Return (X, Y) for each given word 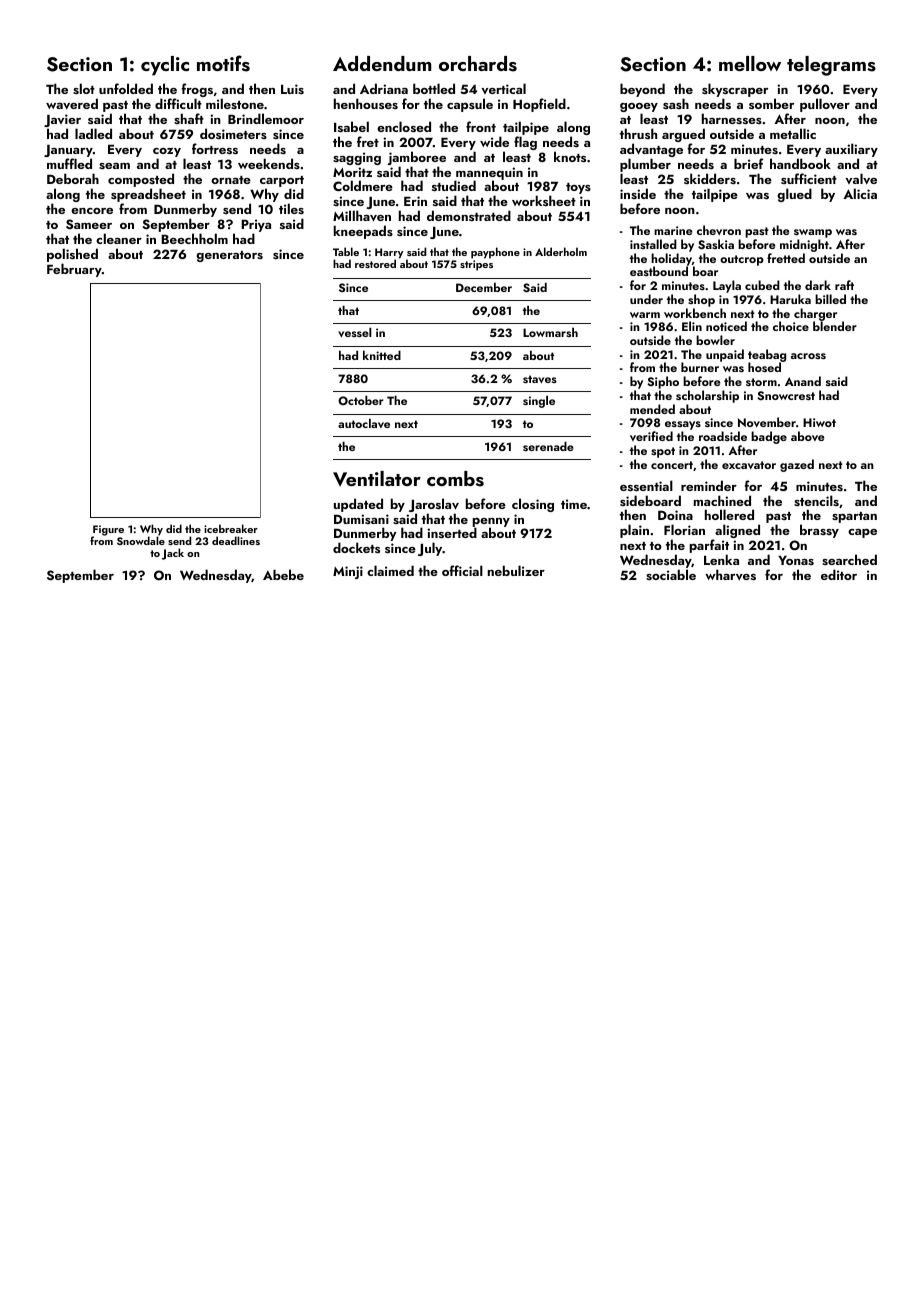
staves (540, 379)
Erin (415, 201)
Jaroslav (434, 505)
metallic (793, 133)
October (361, 400)
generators (229, 256)
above (807, 436)
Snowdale (141, 540)
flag (525, 143)
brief (749, 163)
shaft (189, 118)
